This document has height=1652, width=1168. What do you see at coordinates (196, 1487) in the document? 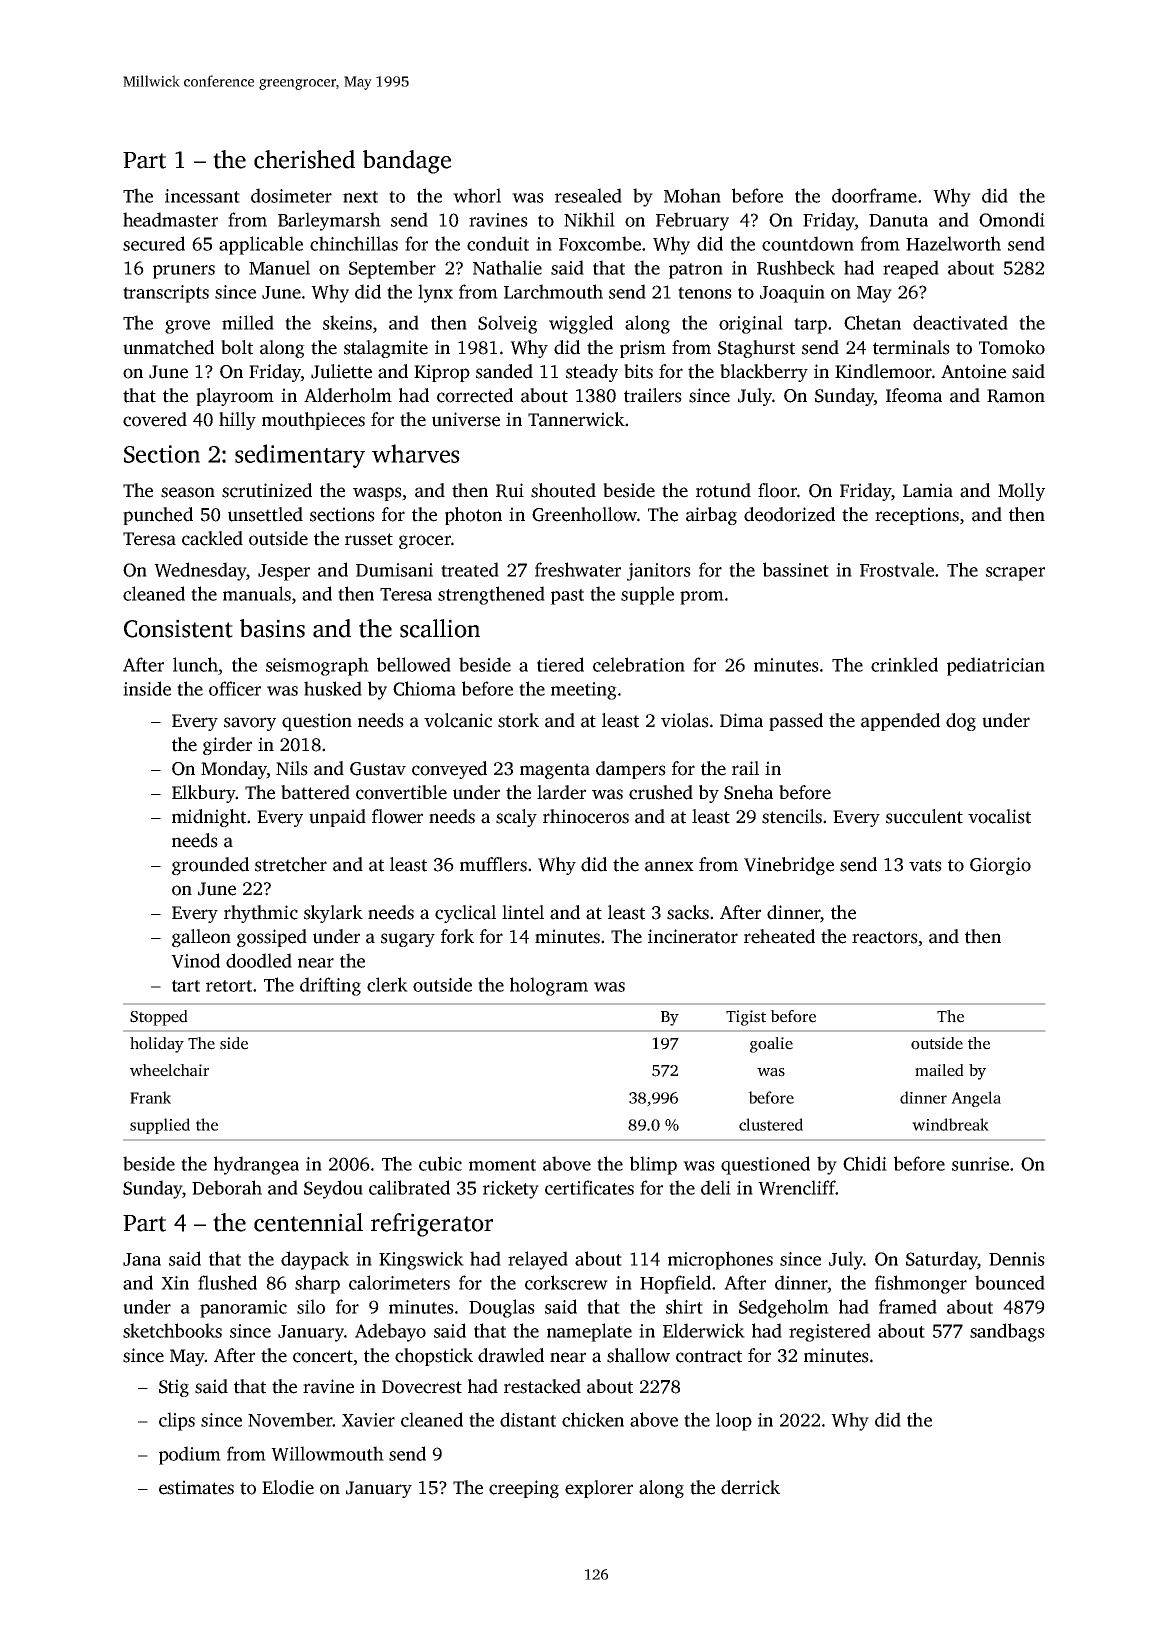
I see `estimates` at bounding box center [196, 1487].
